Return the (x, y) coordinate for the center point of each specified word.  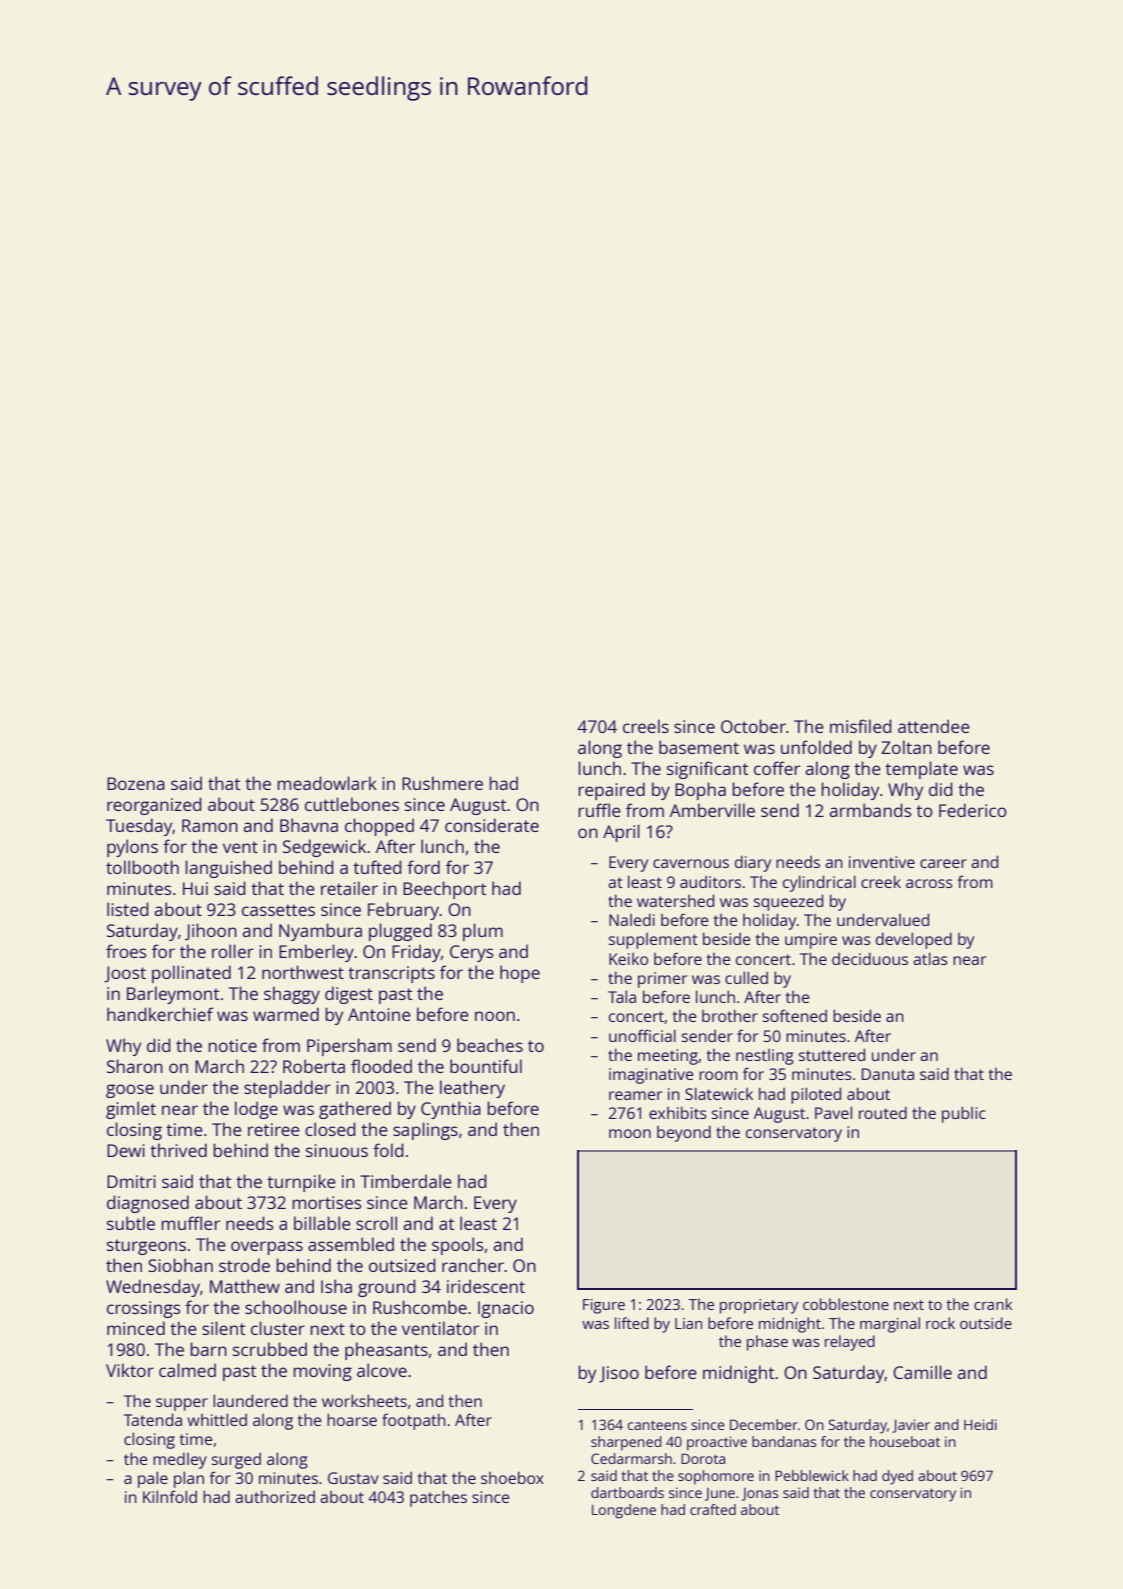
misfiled (861, 726)
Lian (688, 1323)
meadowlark (327, 783)
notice (232, 1045)
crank (993, 1304)
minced (136, 1328)
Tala (622, 996)
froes (126, 951)
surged (236, 1461)
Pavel (833, 1112)
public (964, 1114)
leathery (472, 1089)
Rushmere (442, 783)
